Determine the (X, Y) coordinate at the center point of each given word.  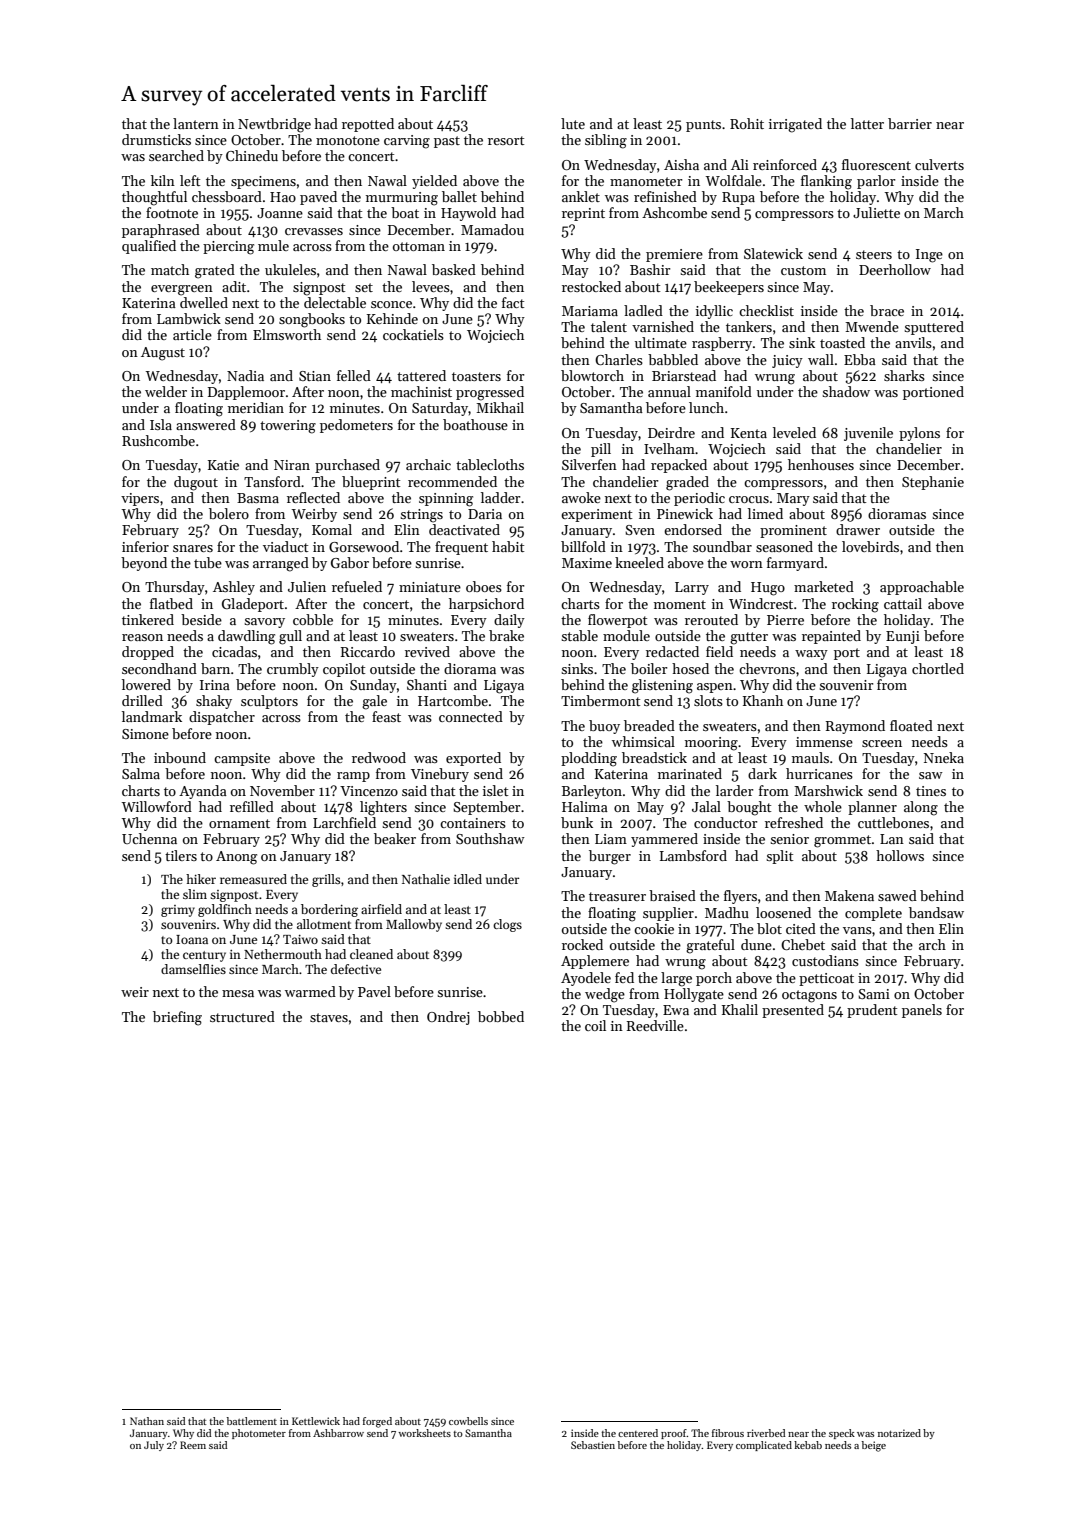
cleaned (371, 954)
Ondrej (448, 1018)
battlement (252, 1421)
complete (873, 914)
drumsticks (156, 139)
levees (431, 286)
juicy (787, 361)
